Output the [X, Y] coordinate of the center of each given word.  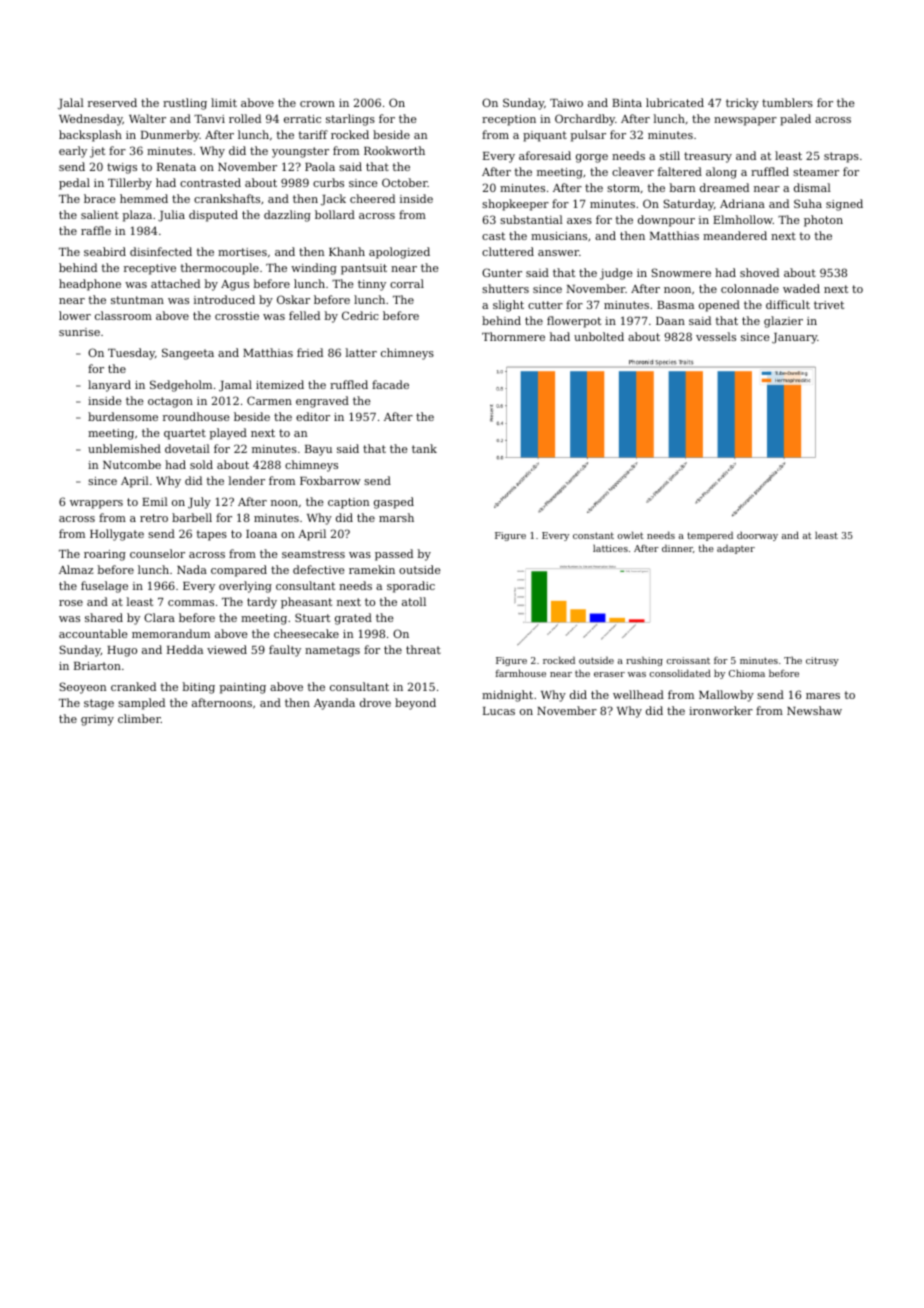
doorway [757, 536]
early [73, 152]
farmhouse [521, 673]
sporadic [411, 587]
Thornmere [513, 336]
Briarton [97, 666]
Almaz [76, 569]
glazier [783, 322]
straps [841, 157]
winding [314, 269]
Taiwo [566, 103]
